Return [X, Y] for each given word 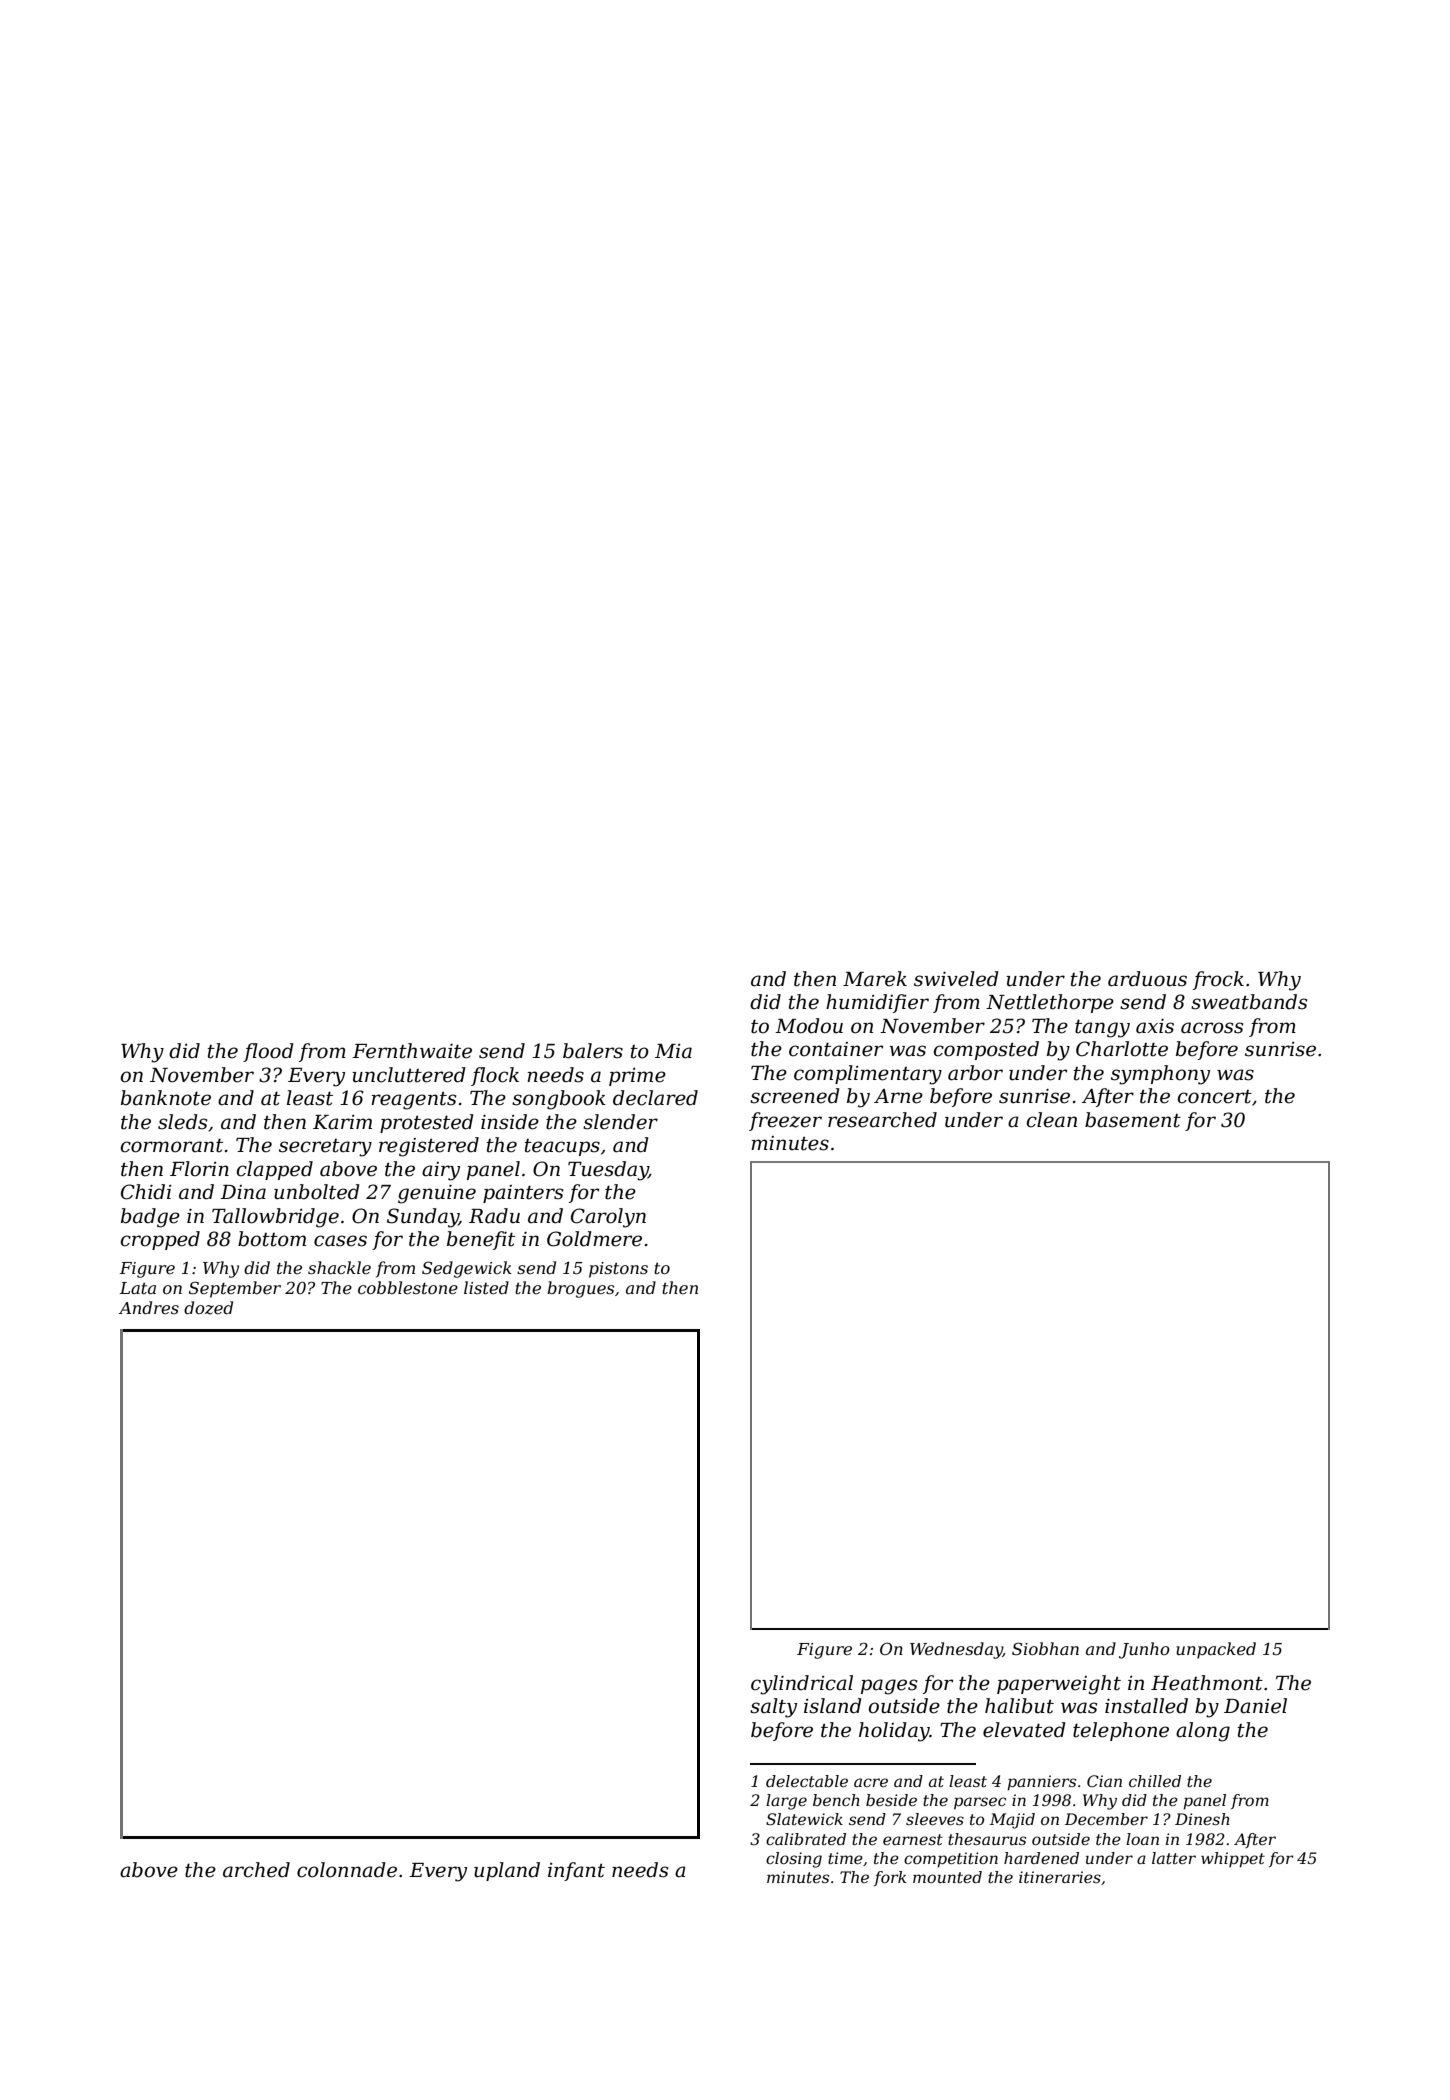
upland [507, 1871]
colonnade [347, 1870]
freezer [785, 1121]
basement [1133, 1120]
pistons [618, 1270]
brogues [580, 1289]
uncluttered [409, 1075]
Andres [149, 1307]
